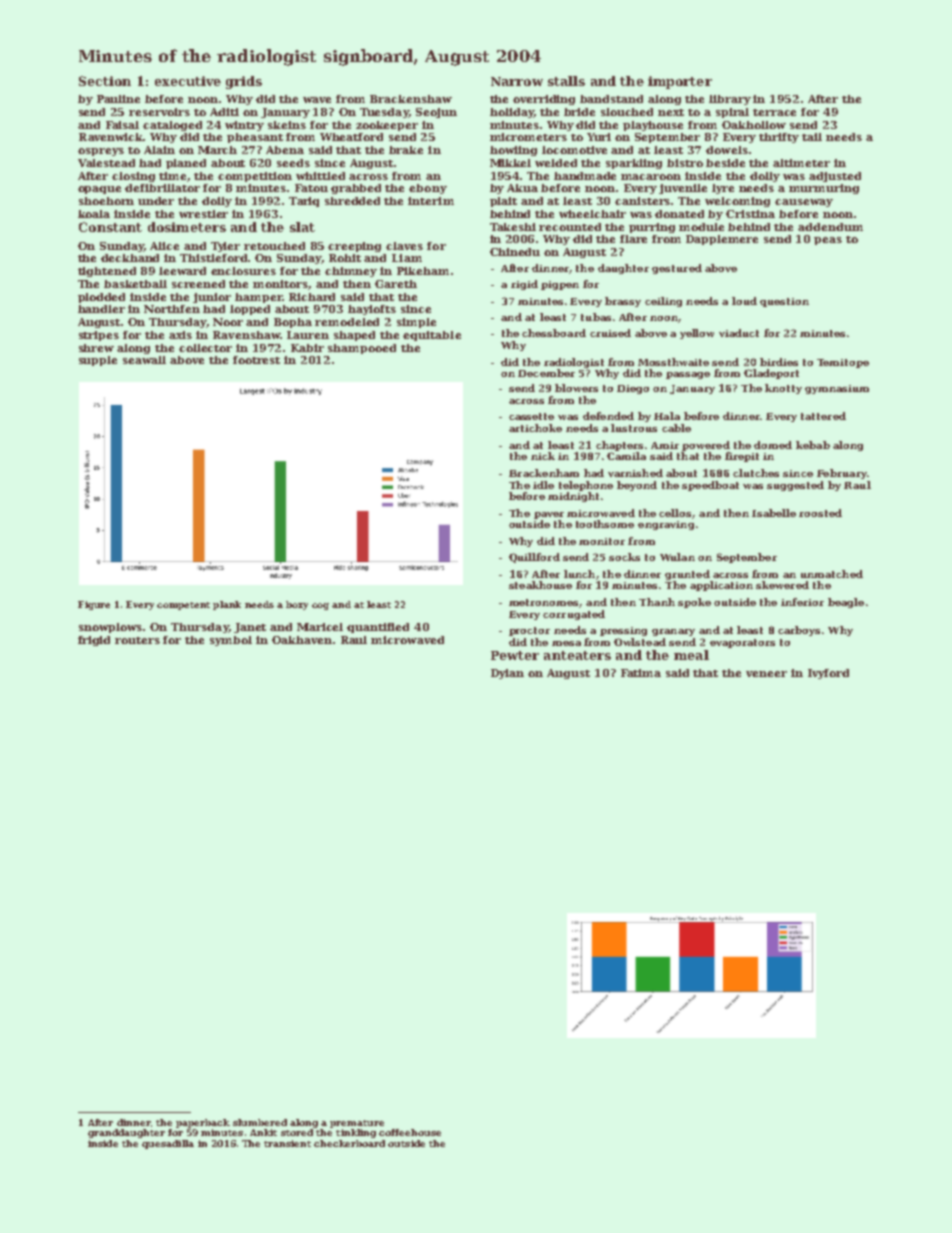  What do you see at coordinates (168, 1144) in the image?
I see `quesadilla` at bounding box center [168, 1144].
